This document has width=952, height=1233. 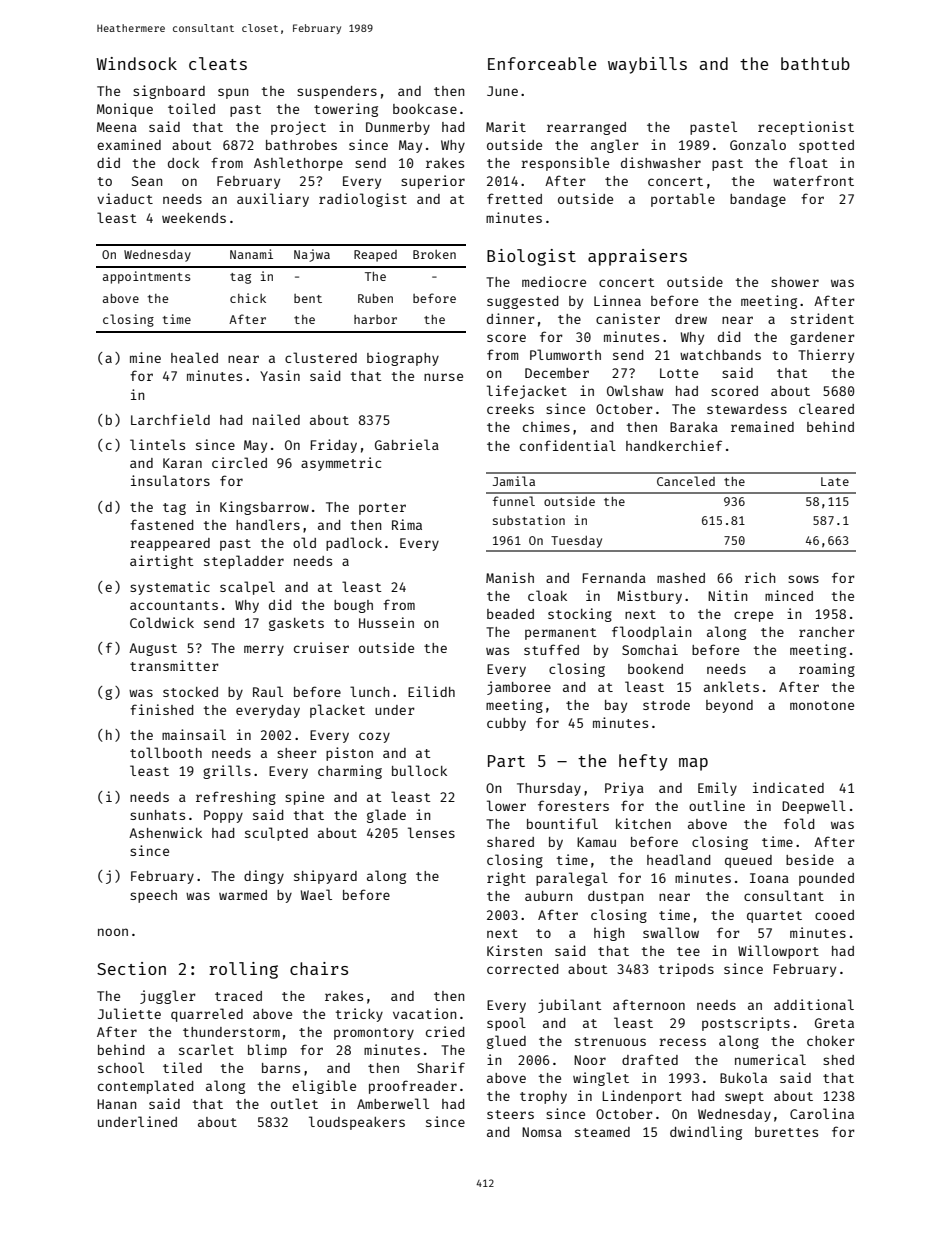 I want to click on Larchfield, so click(x=170, y=419).
